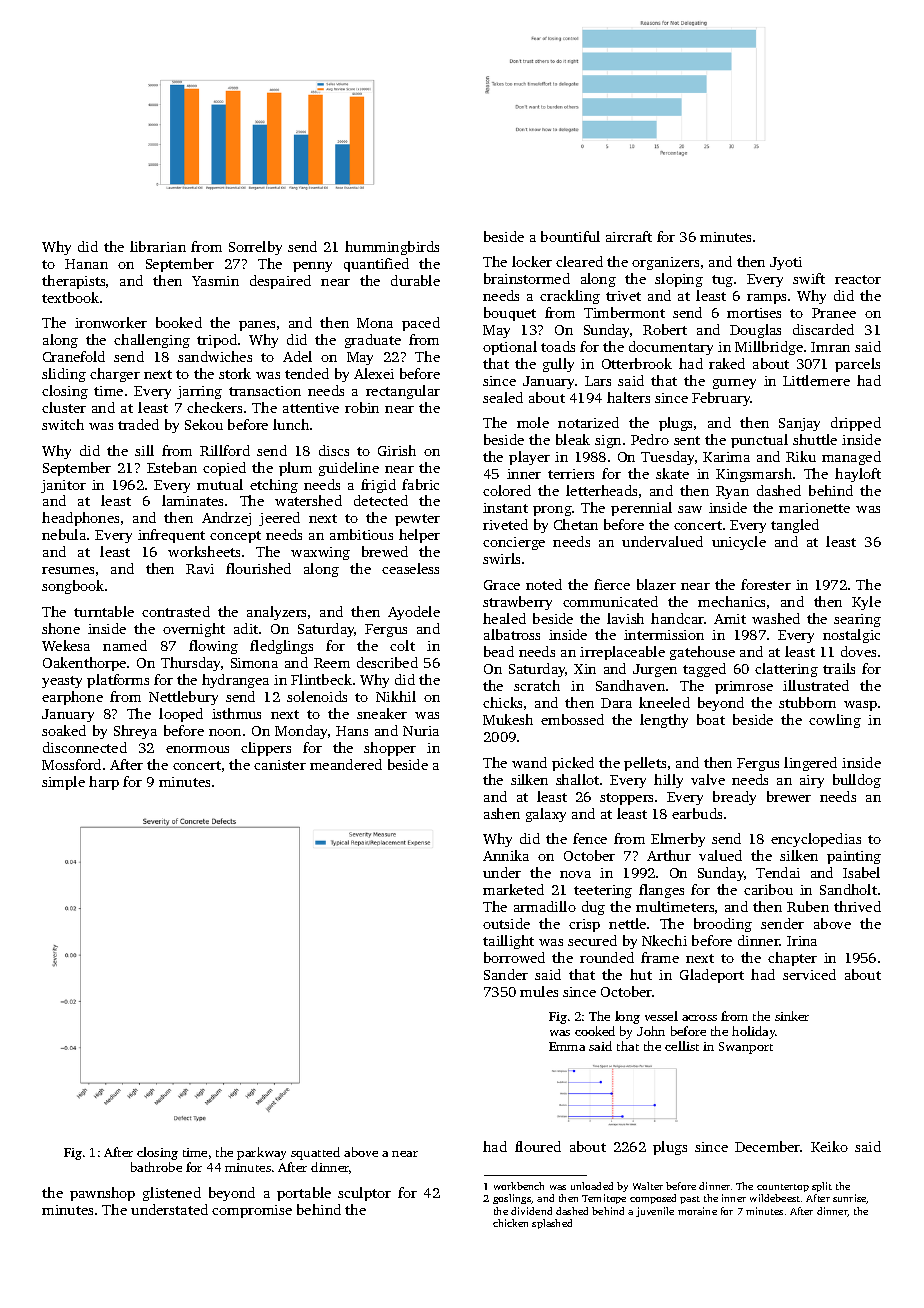 This document has width=924, height=1308. What do you see at coordinates (334, 450) in the document?
I see `discs` at bounding box center [334, 450].
